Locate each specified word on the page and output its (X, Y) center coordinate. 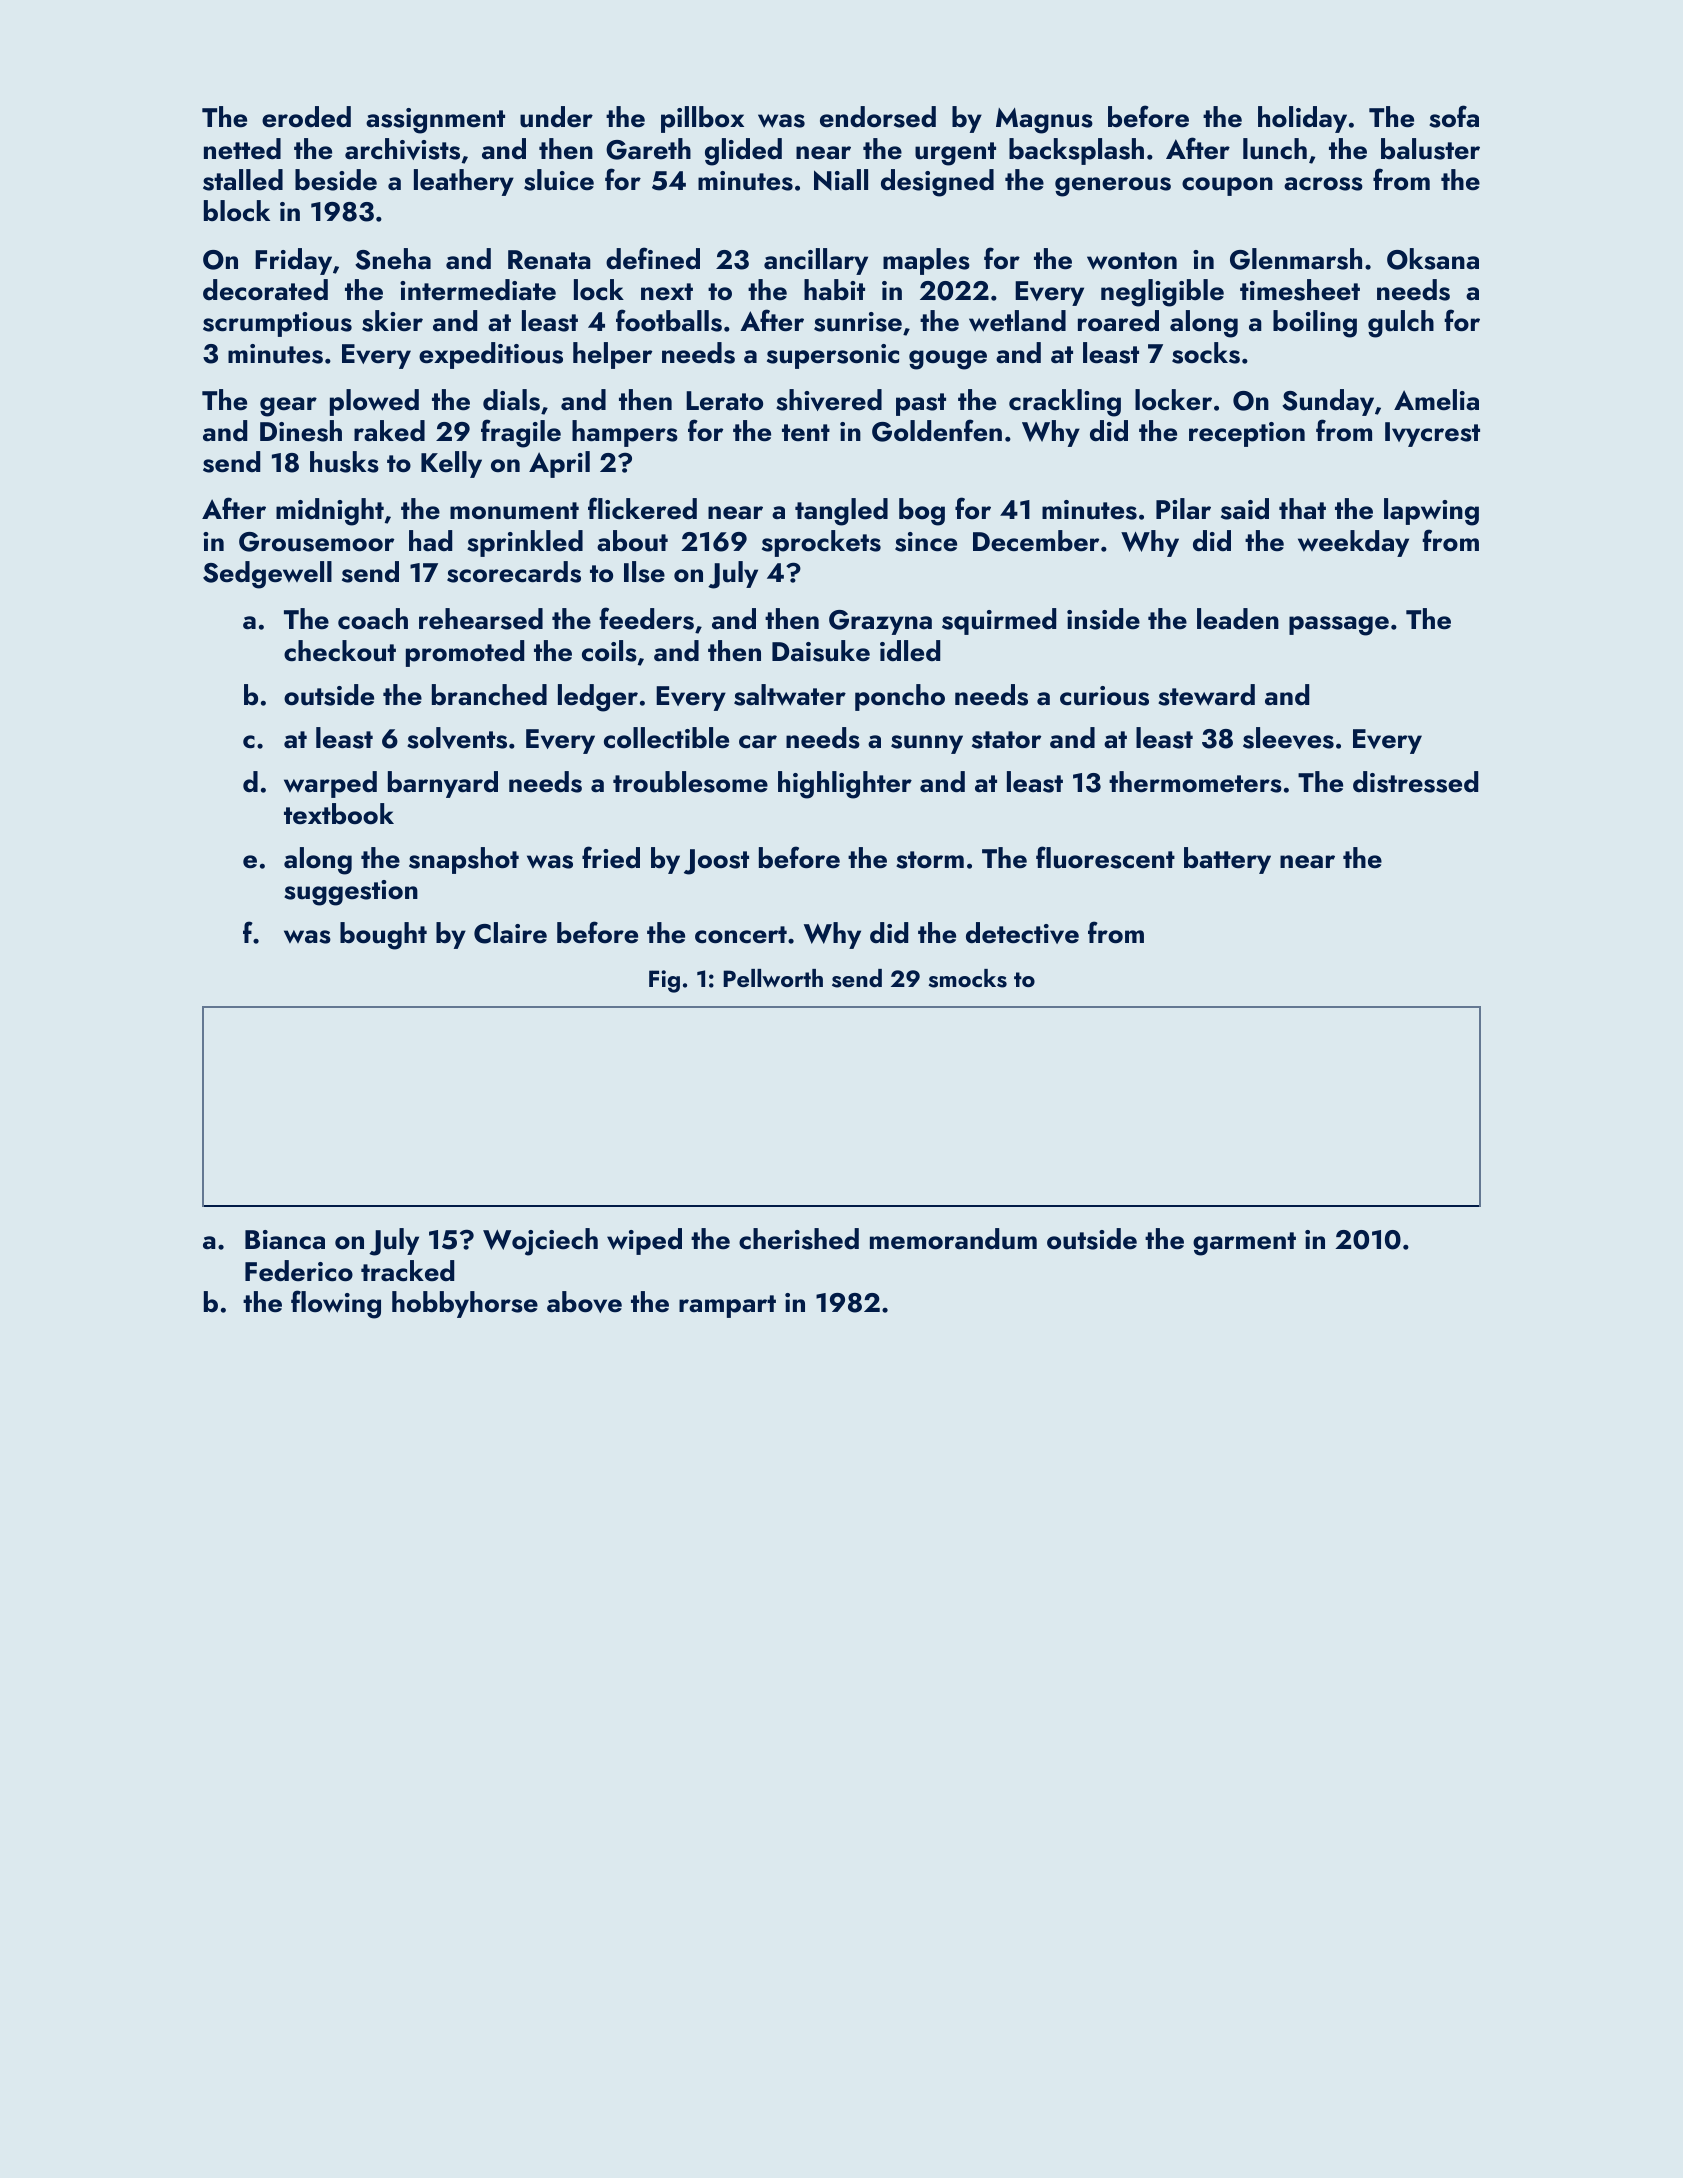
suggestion (351, 893)
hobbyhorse (465, 1304)
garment (1244, 1244)
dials (511, 400)
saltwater (790, 695)
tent (806, 433)
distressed (1415, 782)
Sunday (1328, 402)
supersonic (833, 356)
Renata (549, 260)
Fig (664, 981)
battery (1227, 860)
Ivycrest (1432, 434)
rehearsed (481, 619)
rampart (727, 1306)
